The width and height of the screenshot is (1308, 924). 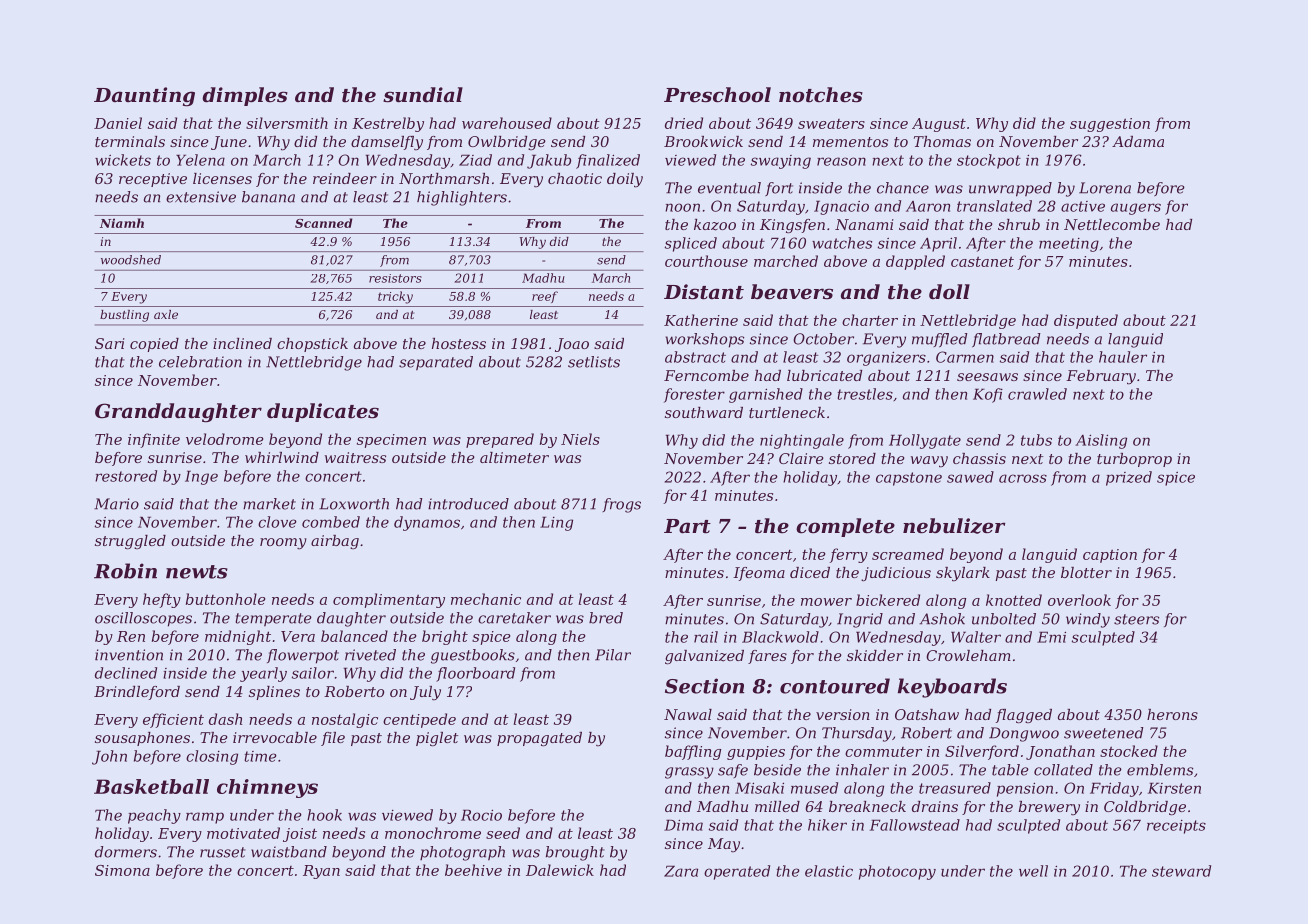 What do you see at coordinates (883, 752) in the screenshot?
I see `commuter` at bounding box center [883, 752].
